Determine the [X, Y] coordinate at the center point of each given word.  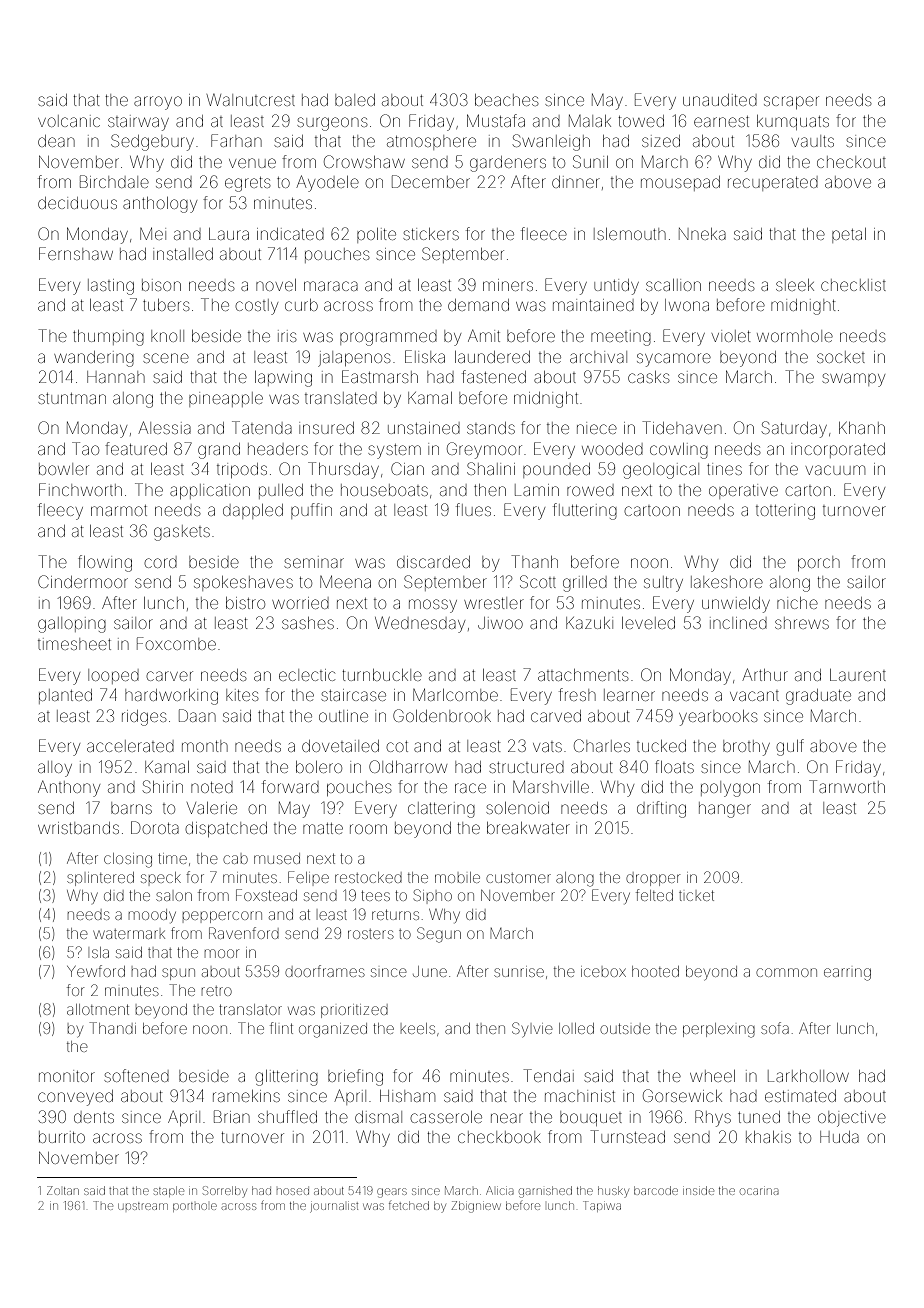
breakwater [528, 828]
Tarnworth [847, 786]
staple [169, 1192]
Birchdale [114, 181]
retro [217, 991]
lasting [111, 287]
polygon [730, 789]
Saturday [794, 429]
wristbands [78, 828]
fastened [494, 376]
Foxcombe [176, 643]
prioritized [354, 1011]
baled [355, 100]
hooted [655, 971]
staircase [353, 695]
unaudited [720, 100]
